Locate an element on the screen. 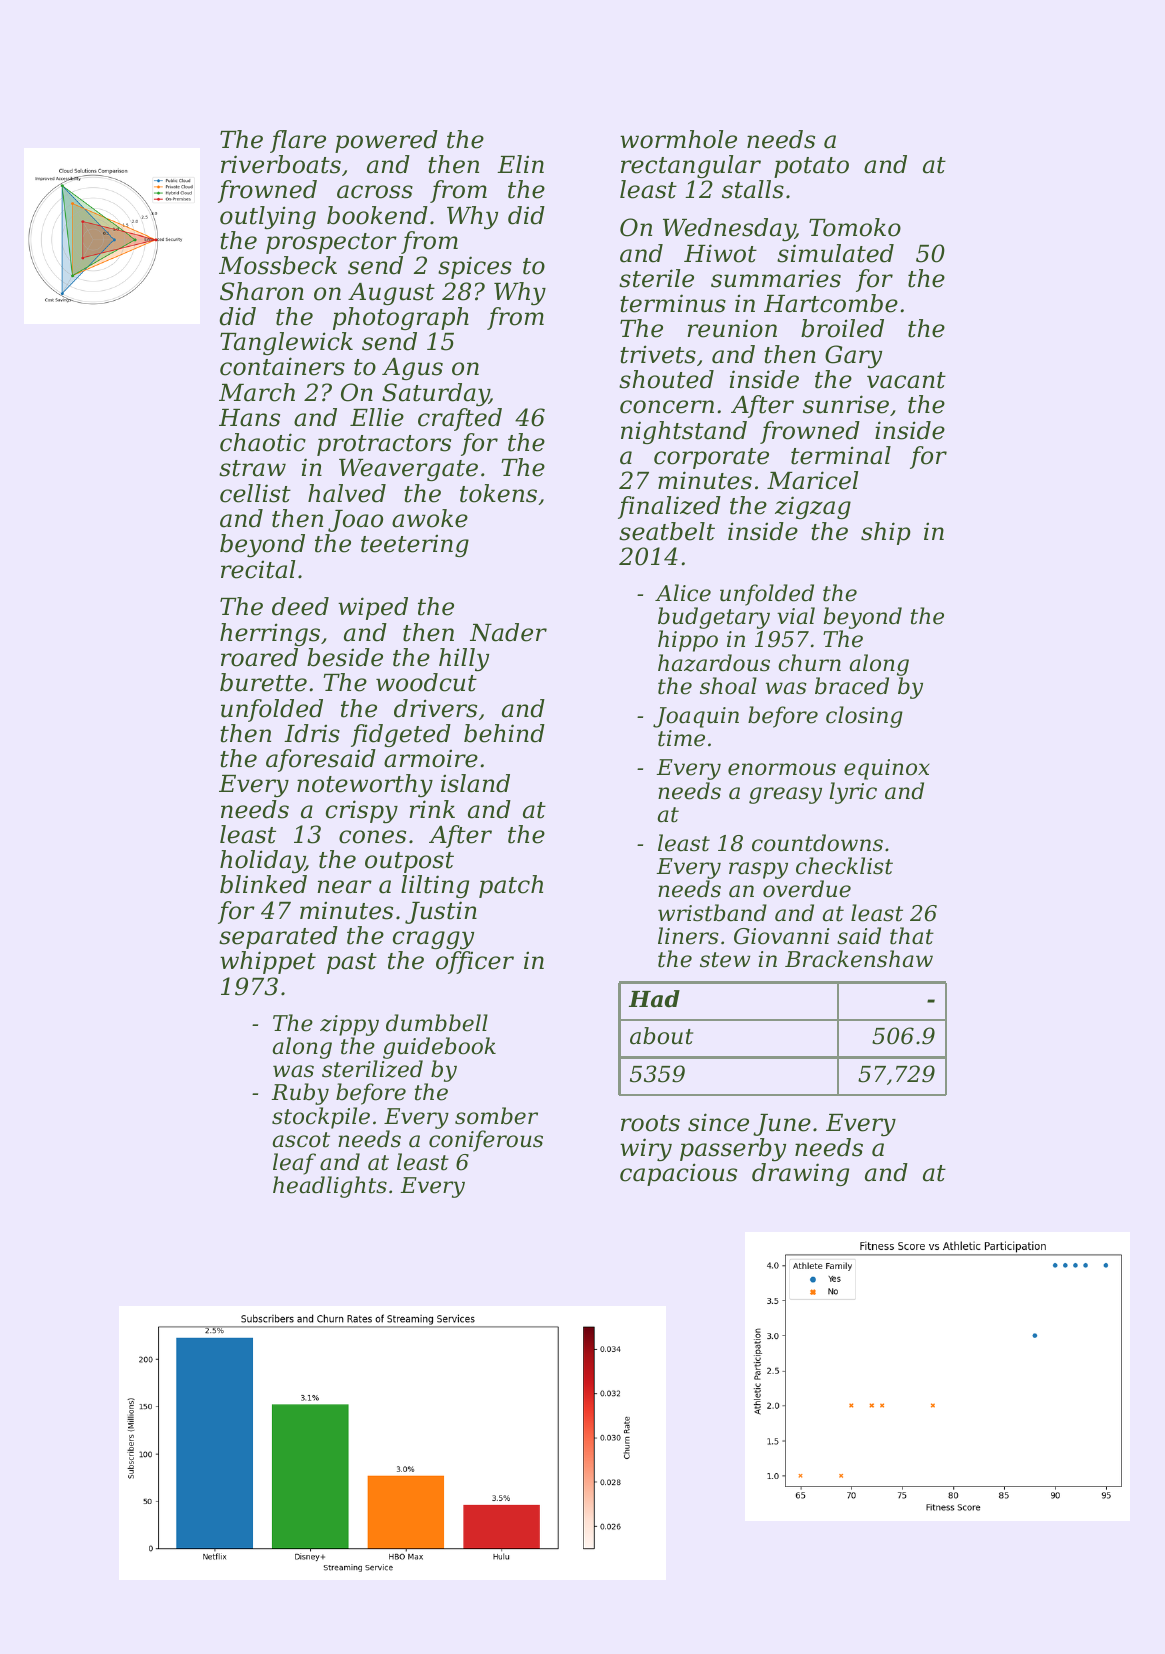 This screenshot has height=1654, width=1165. headlights is located at coordinates (330, 1187).
